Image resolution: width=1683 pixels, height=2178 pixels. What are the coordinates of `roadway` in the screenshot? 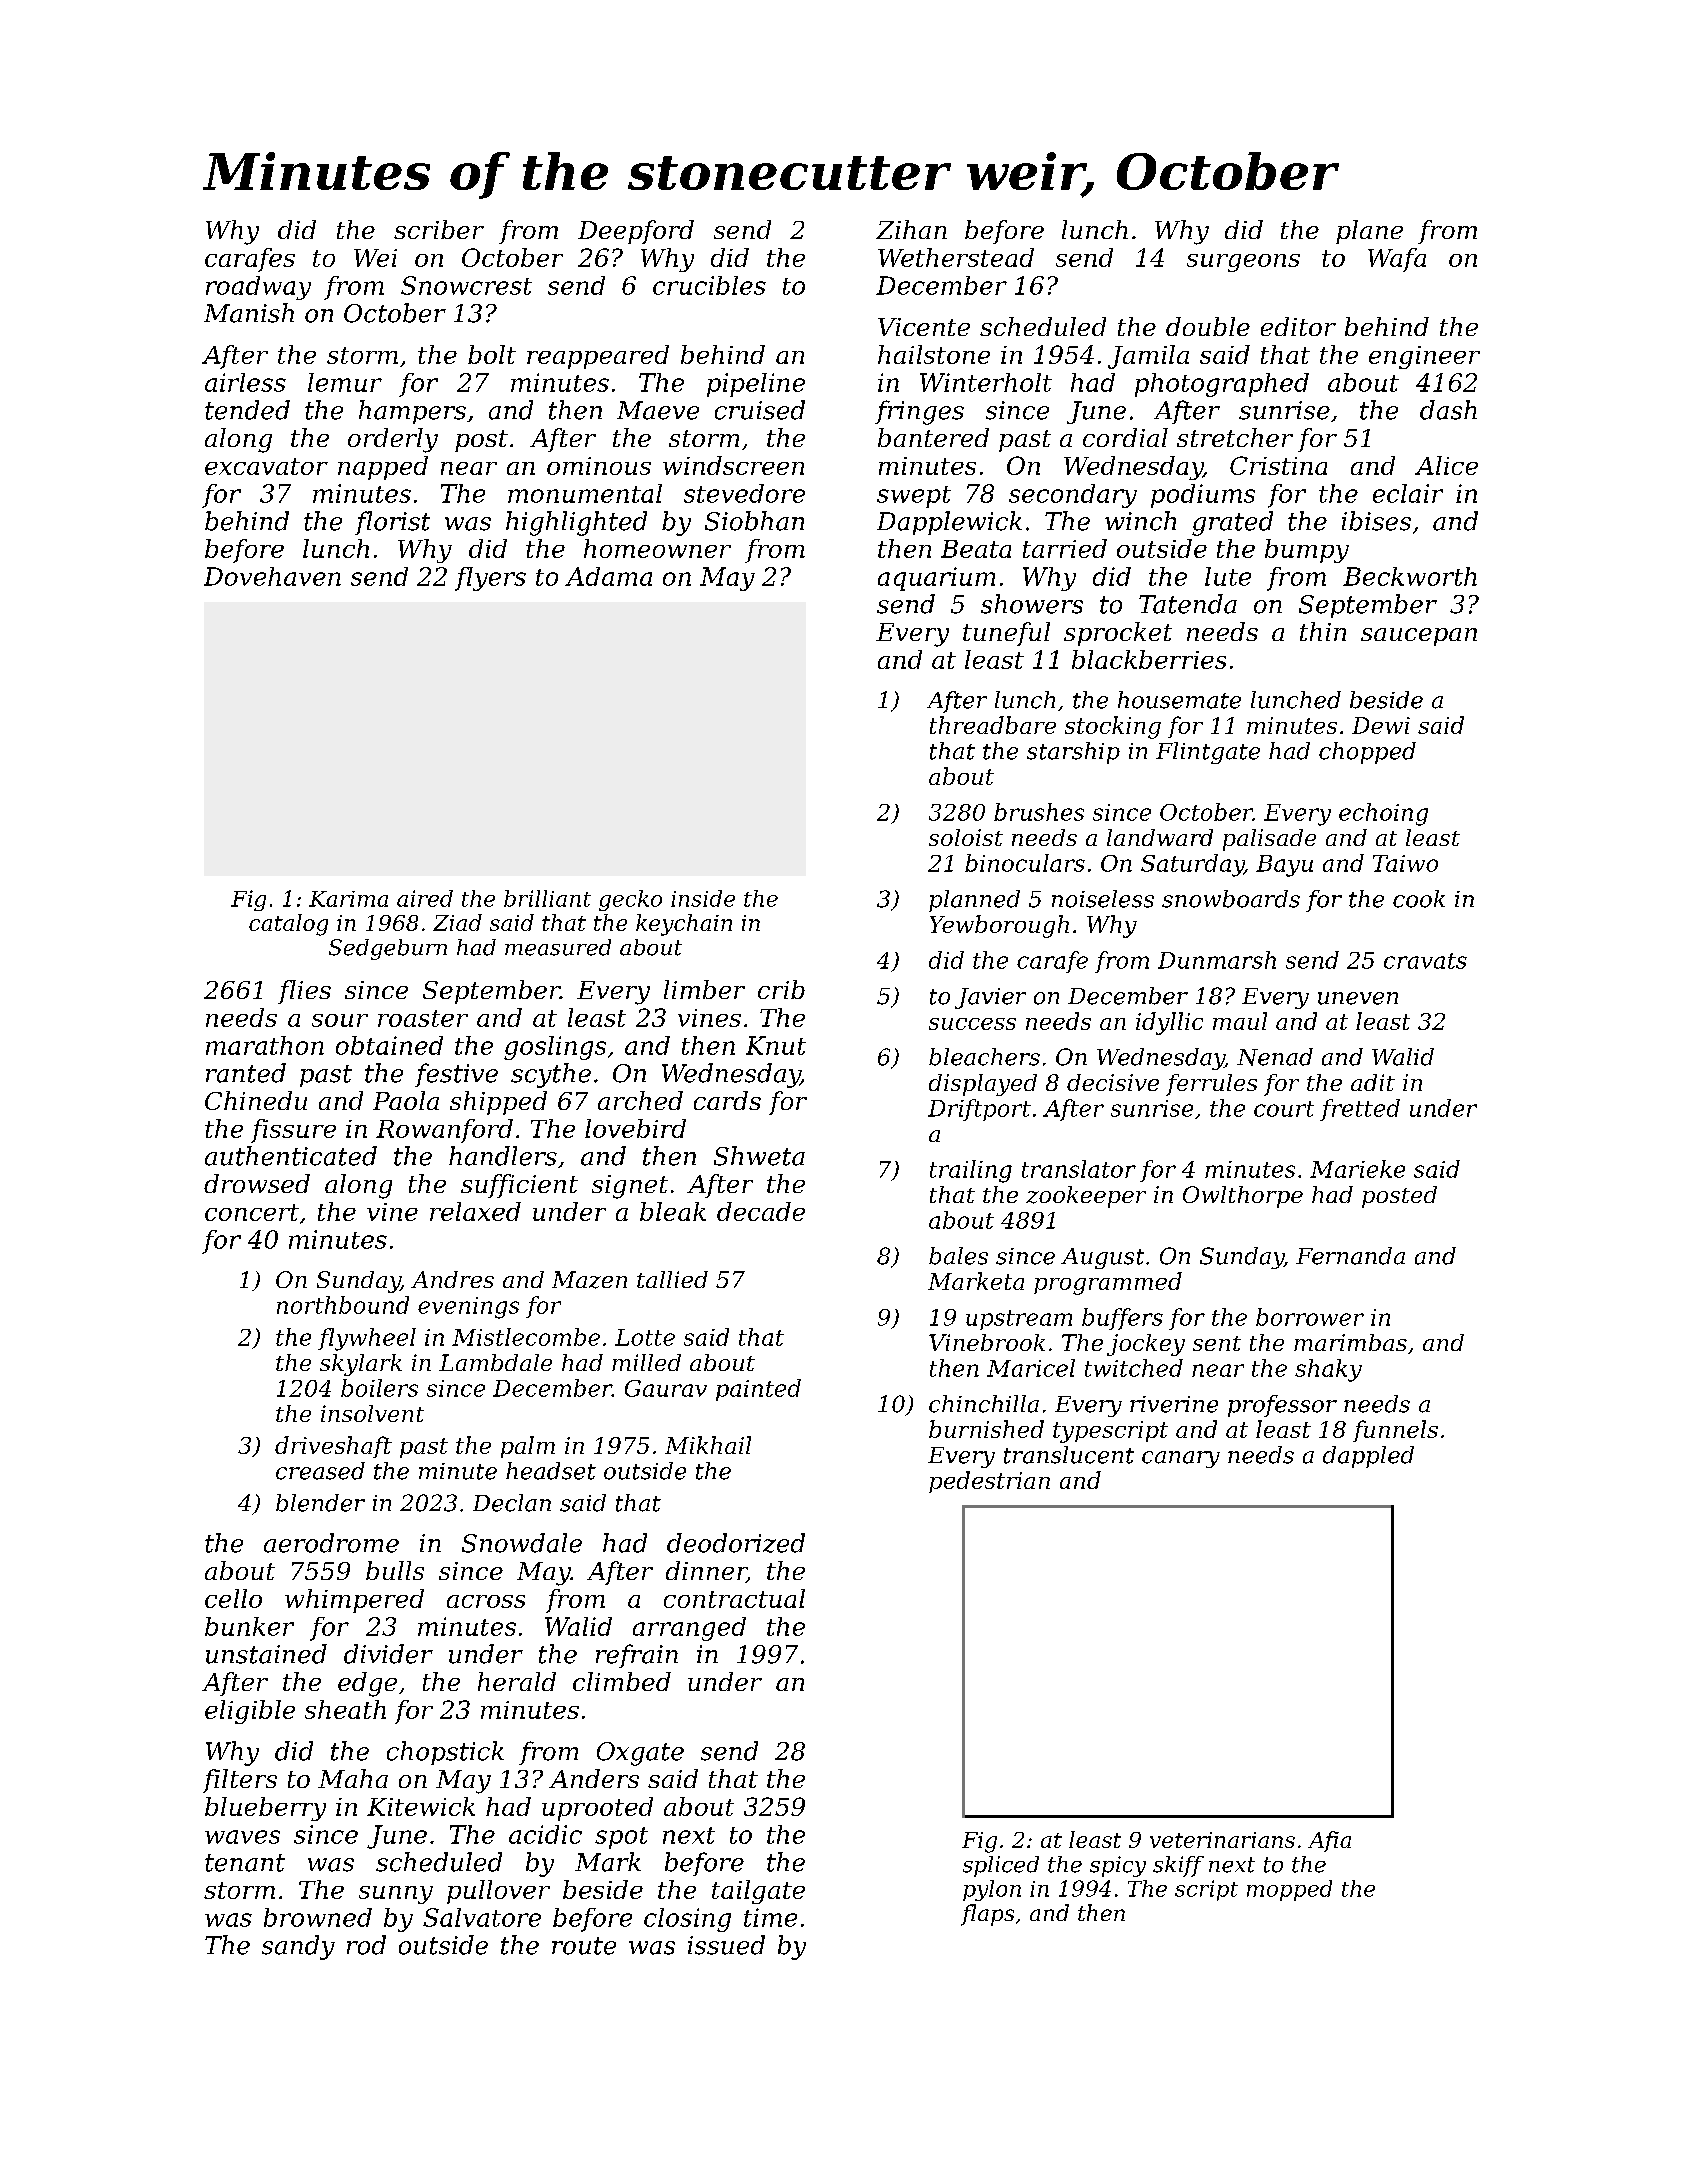 It's located at (258, 288).
